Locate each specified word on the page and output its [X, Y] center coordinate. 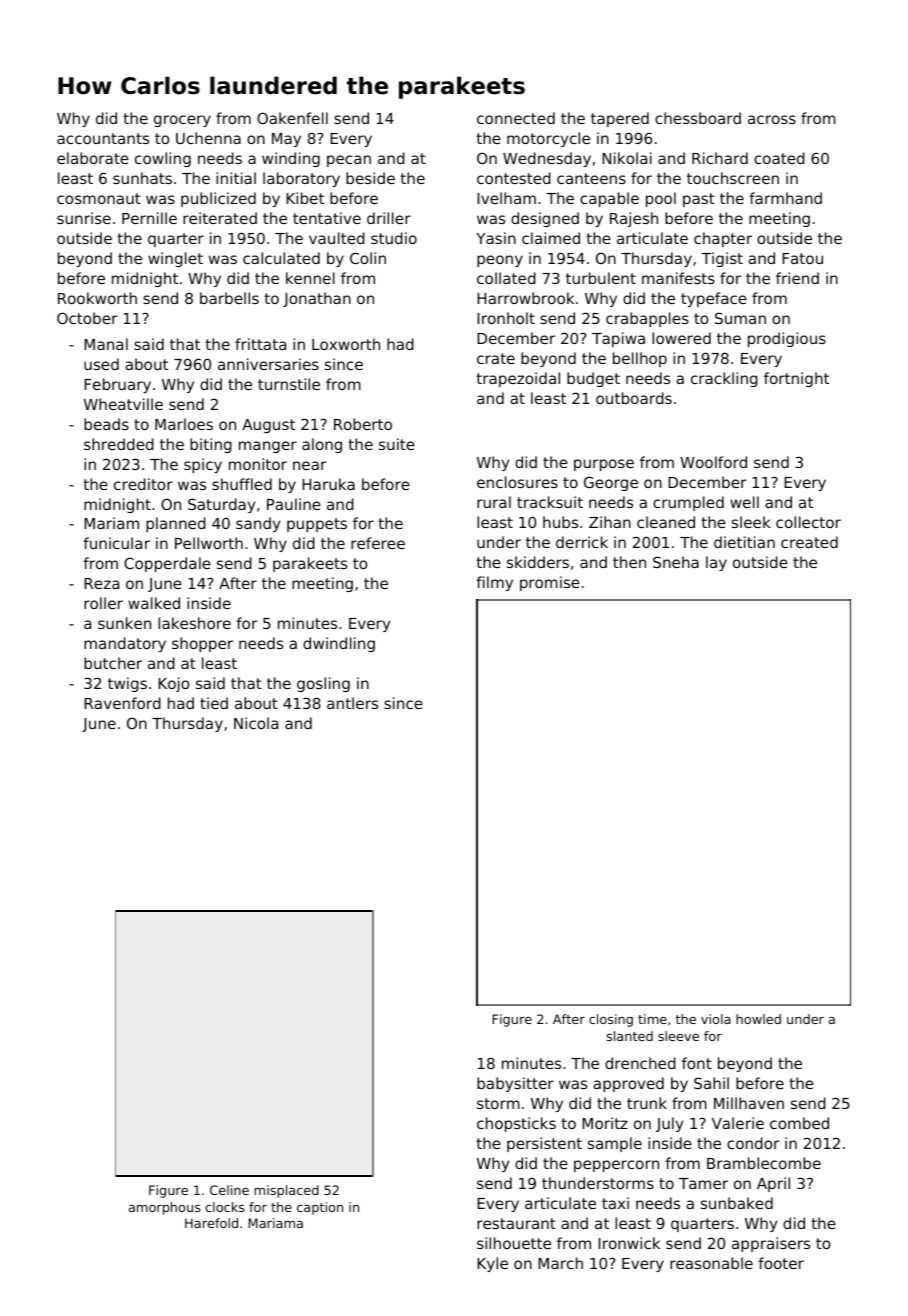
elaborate [93, 158]
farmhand [785, 198]
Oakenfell [292, 118]
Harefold [211, 1223]
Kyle [492, 1264]
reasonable [711, 1263]
